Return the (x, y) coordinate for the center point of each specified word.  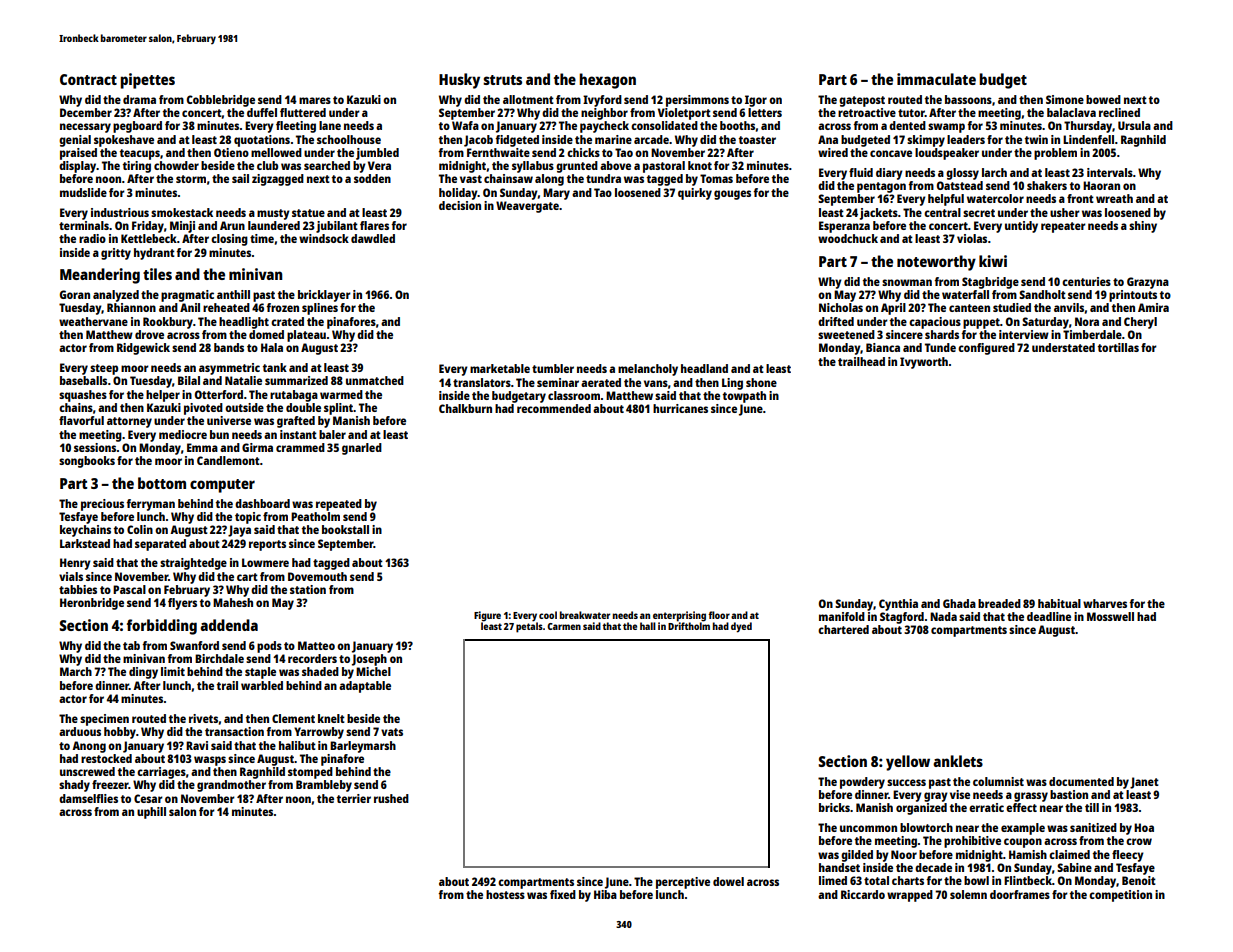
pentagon (881, 187)
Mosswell (1110, 616)
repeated (339, 505)
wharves (1105, 603)
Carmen (564, 626)
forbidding (162, 627)
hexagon (607, 81)
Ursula (1134, 125)
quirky (695, 194)
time (262, 238)
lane (330, 125)
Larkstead (85, 543)
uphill (151, 813)
